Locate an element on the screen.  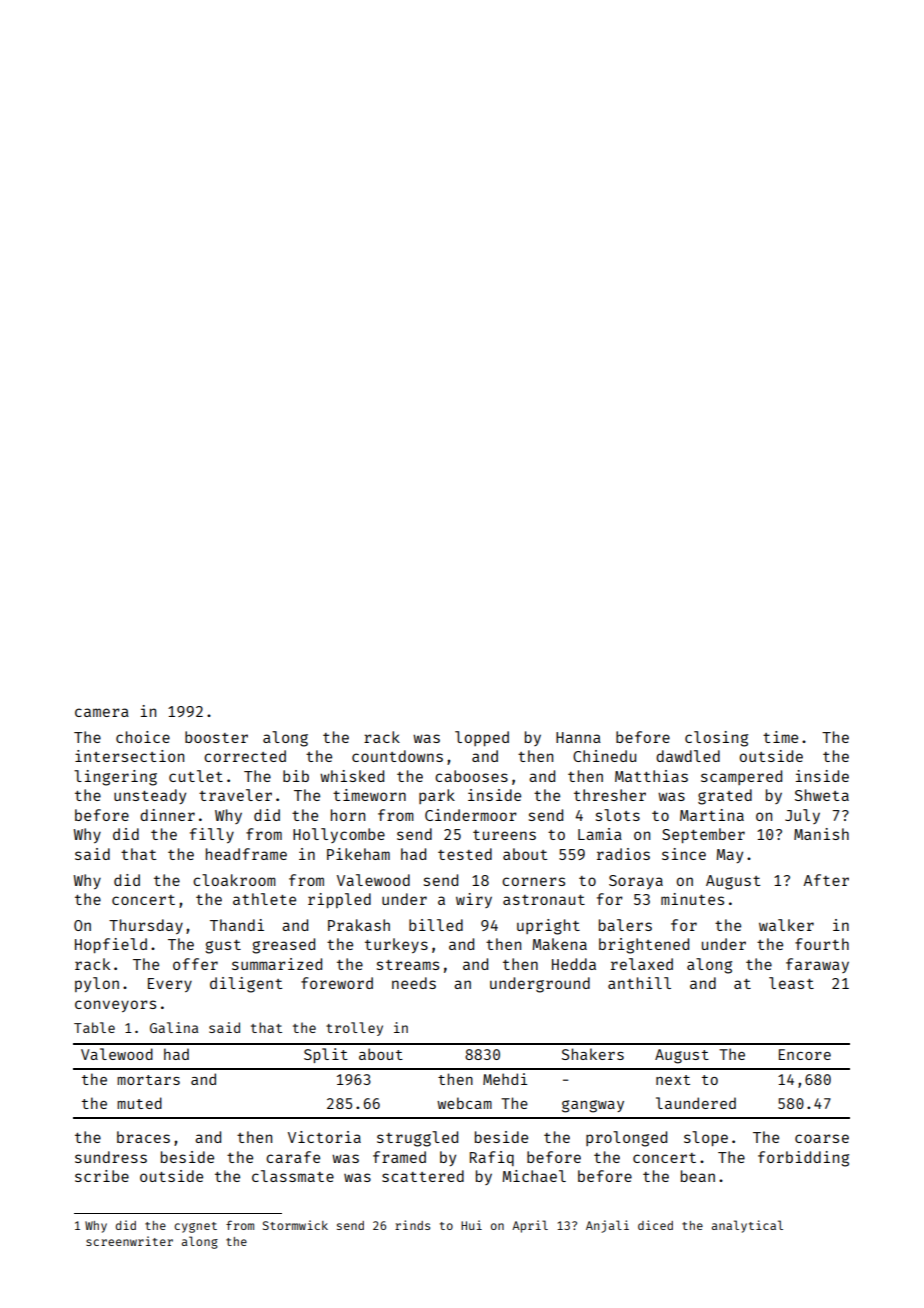
Every is located at coordinates (170, 985).
